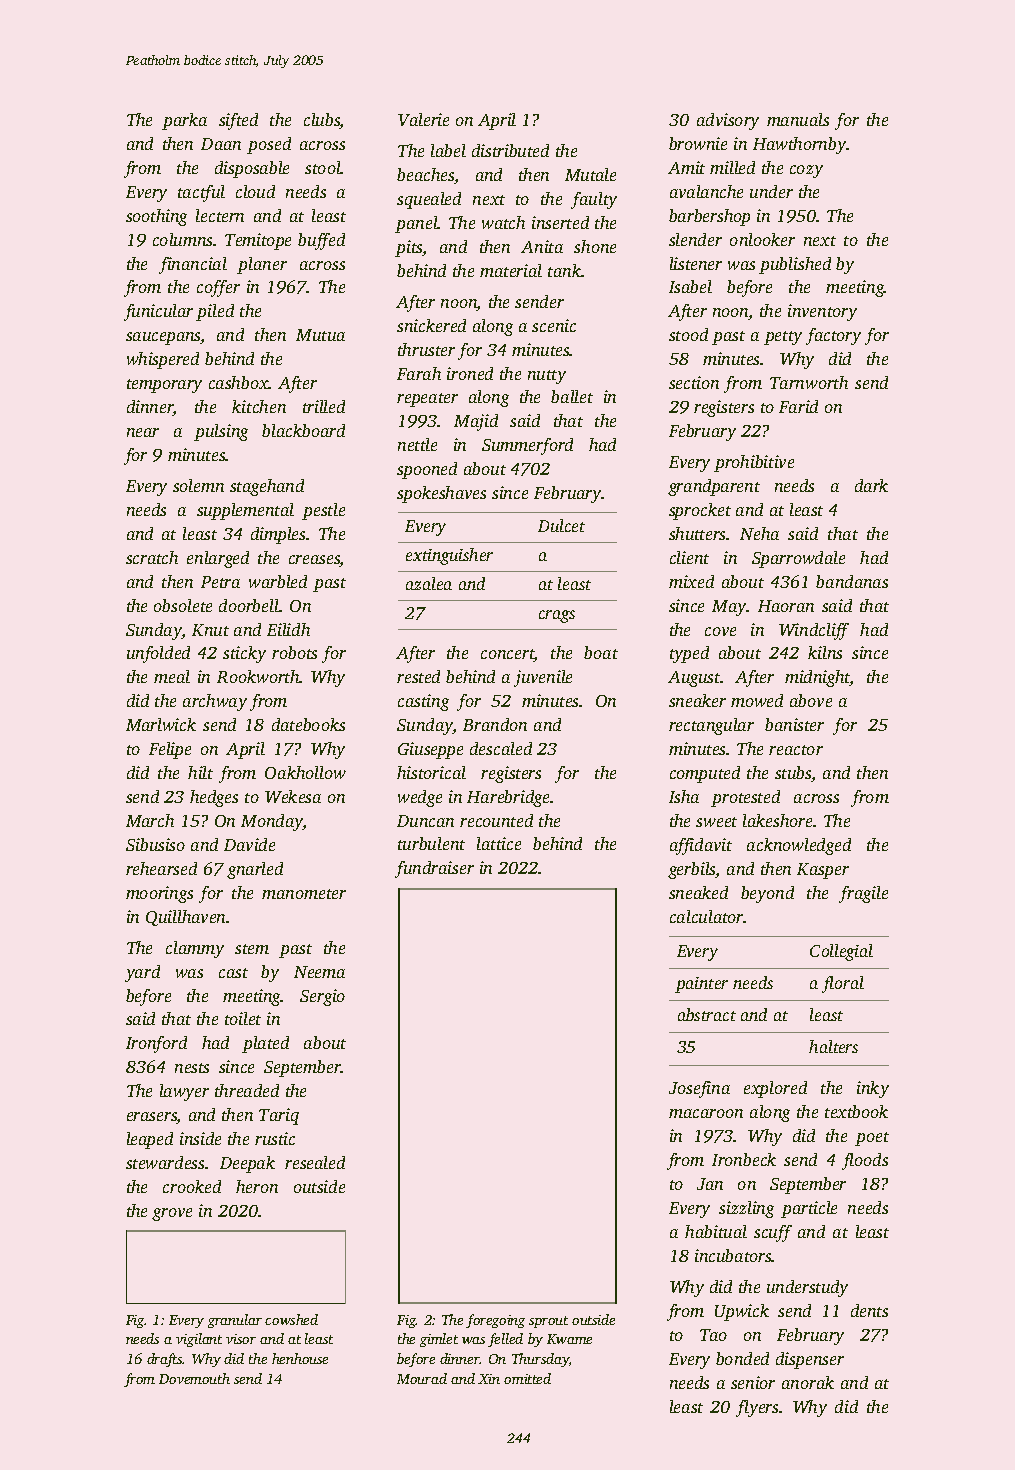 This screenshot has width=1015, height=1470. Describe the element at coordinates (757, 1408) in the screenshot. I see `flyers` at that location.
